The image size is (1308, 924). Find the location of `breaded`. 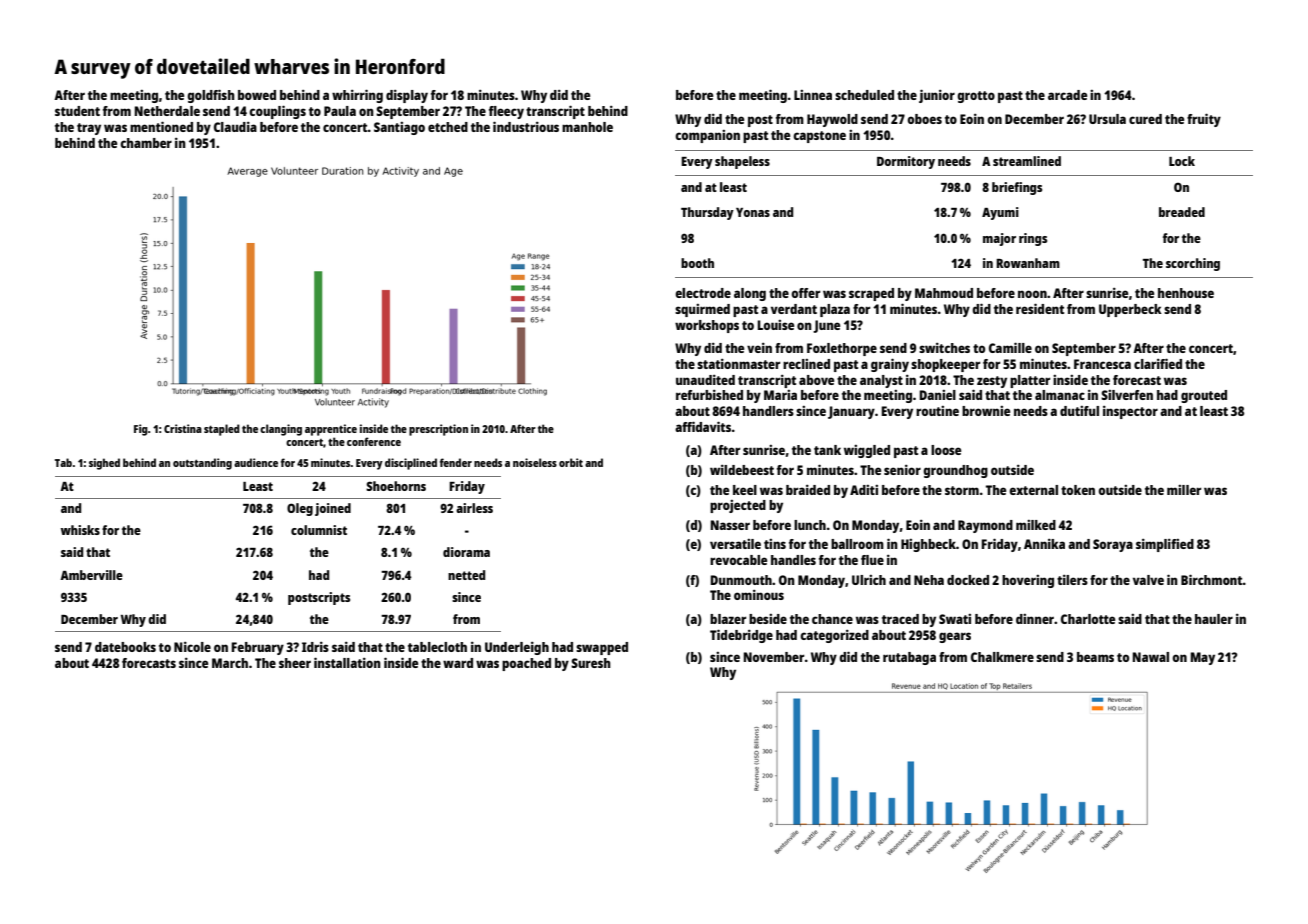

breaded is located at coordinates (1182, 212).
